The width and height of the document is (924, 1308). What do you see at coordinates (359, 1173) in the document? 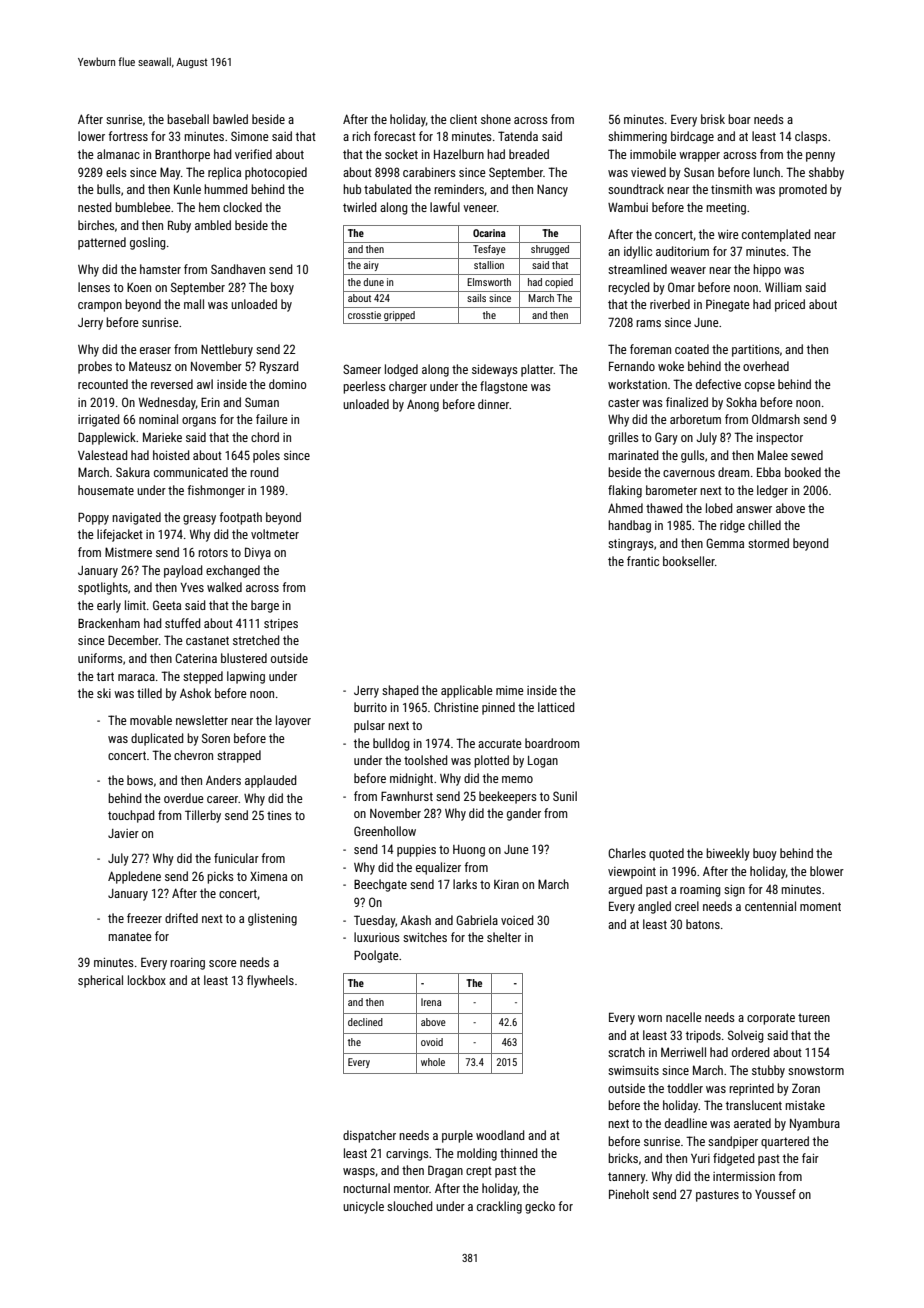
I see `wasps` at bounding box center [359, 1173].
